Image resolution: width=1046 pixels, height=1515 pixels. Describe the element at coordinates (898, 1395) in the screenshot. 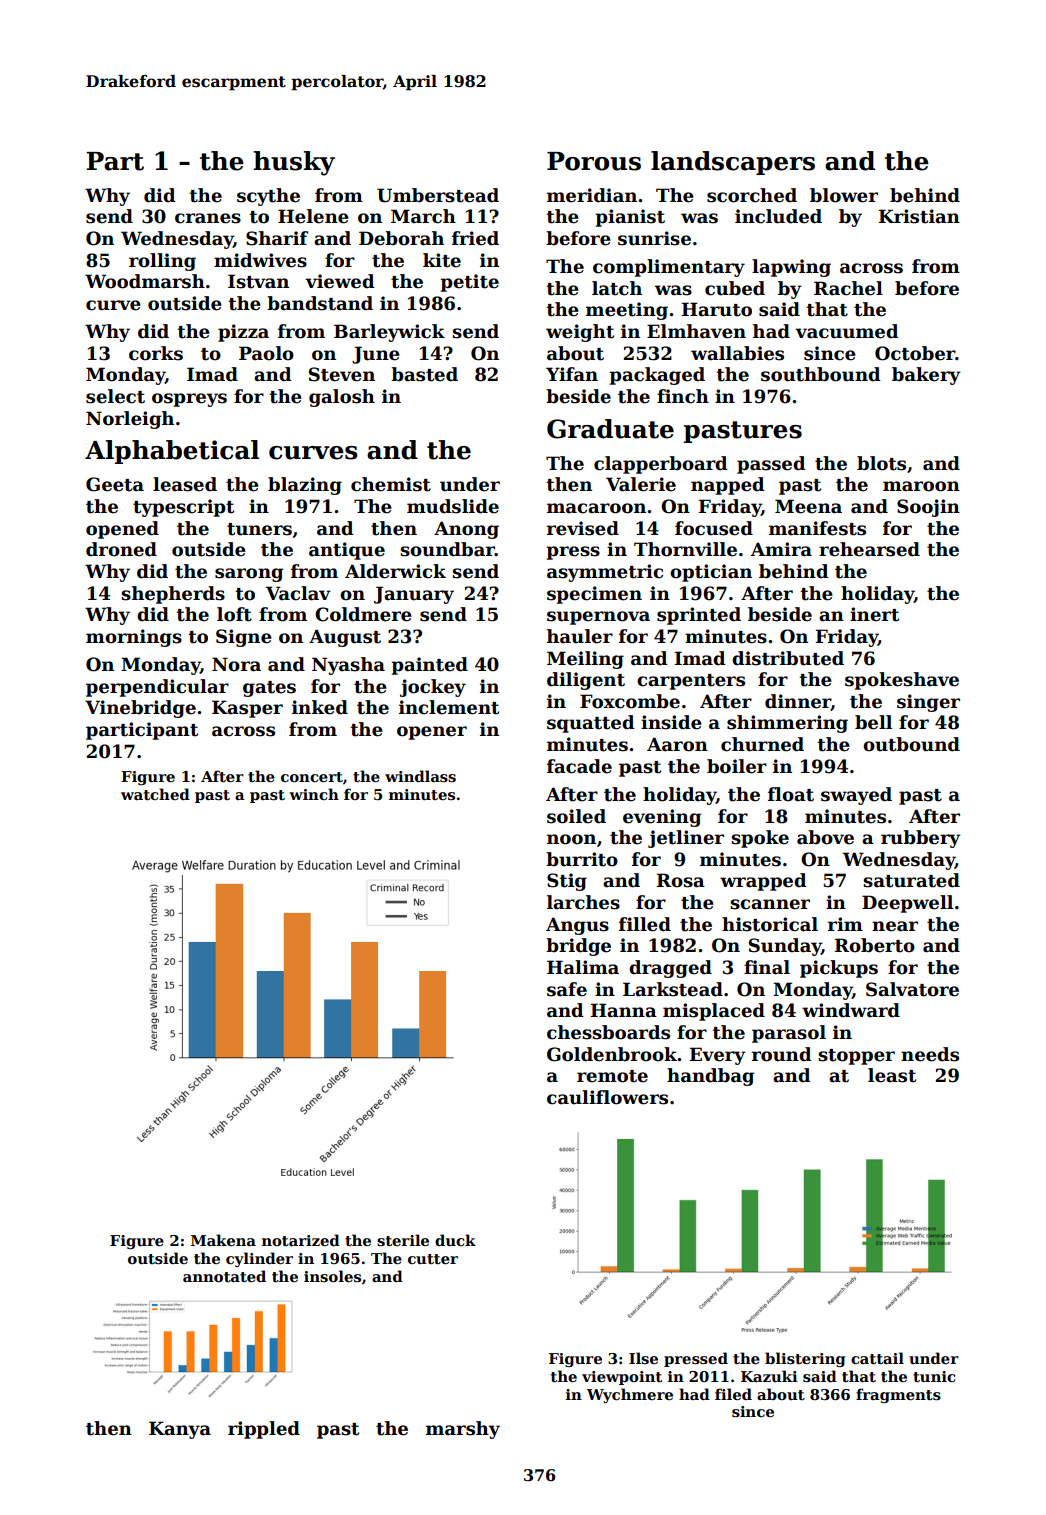

I see `fragments` at that location.
